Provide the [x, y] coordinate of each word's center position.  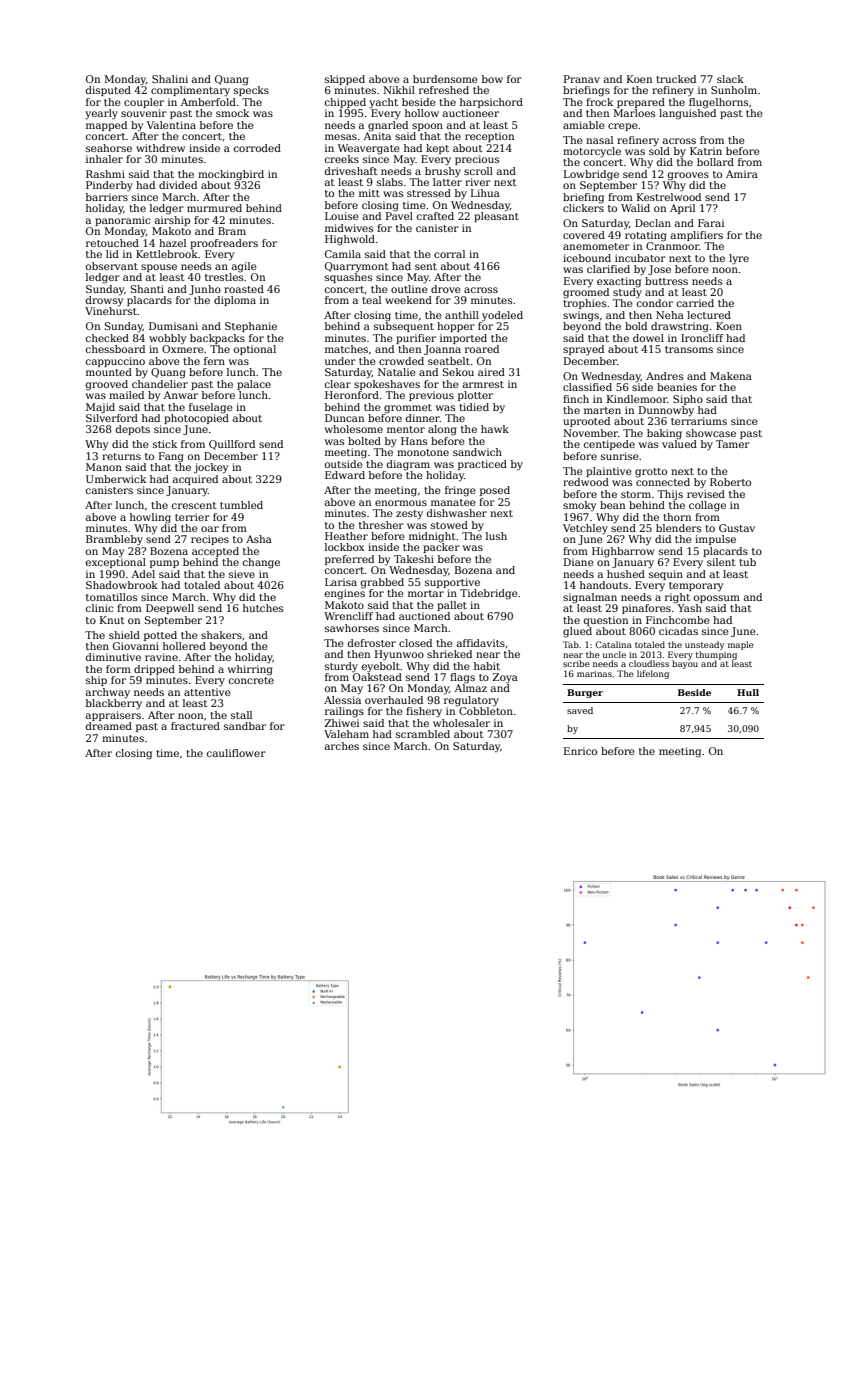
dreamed [109, 726]
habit [487, 666]
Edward [345, 475]
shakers [221, 635]
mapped [106, 126]
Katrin [706, 151]
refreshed [444, 90]
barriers [107, 197]
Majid [100, 408]
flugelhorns [718, 103]
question [606, 621]
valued [679, 444]
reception [489, 137]
